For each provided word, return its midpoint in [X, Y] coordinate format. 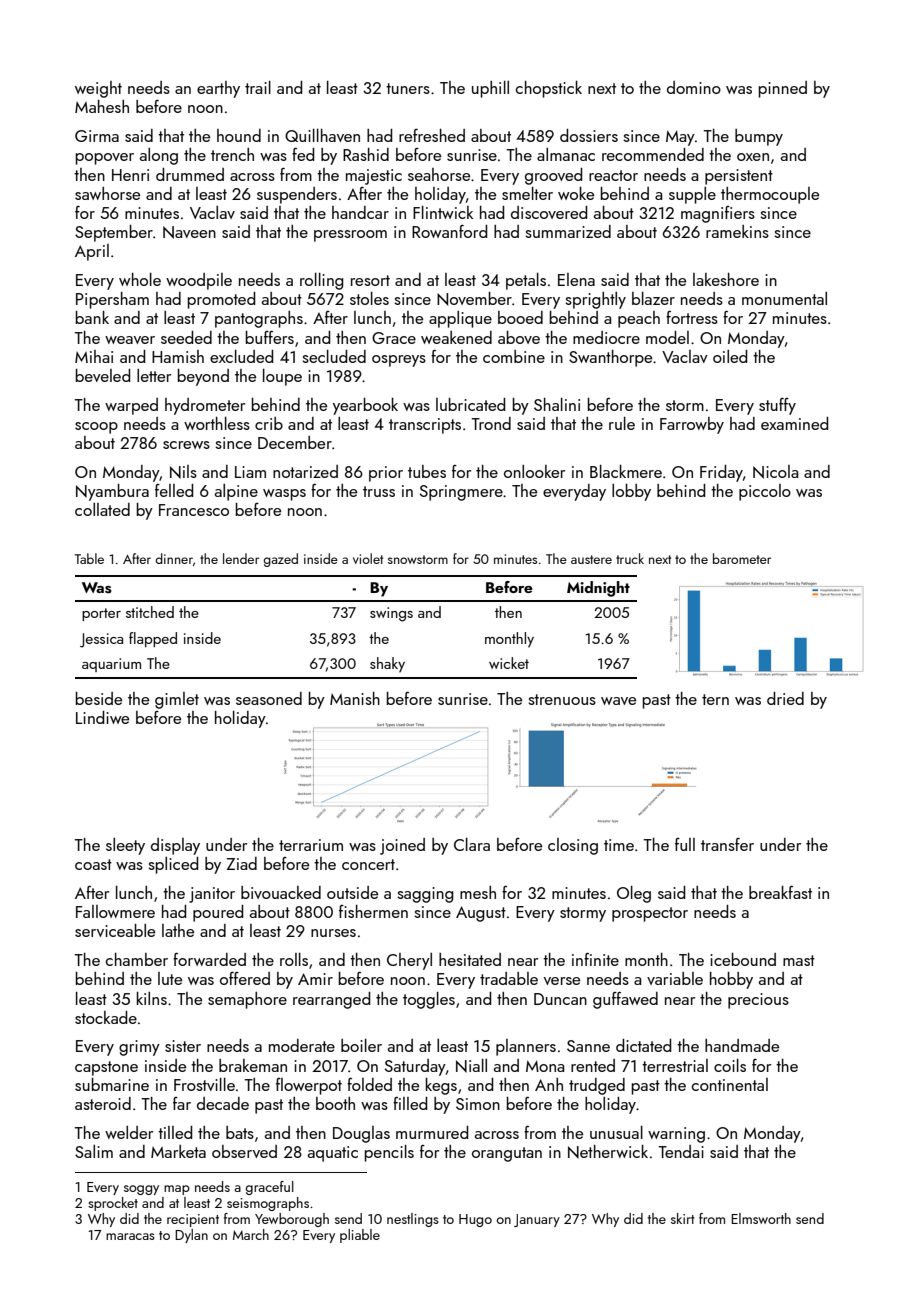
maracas [130, 1236]
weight [98, 89]
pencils [389, 1153]
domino [694, 87]
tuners [408, 88]
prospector [650, 914]
